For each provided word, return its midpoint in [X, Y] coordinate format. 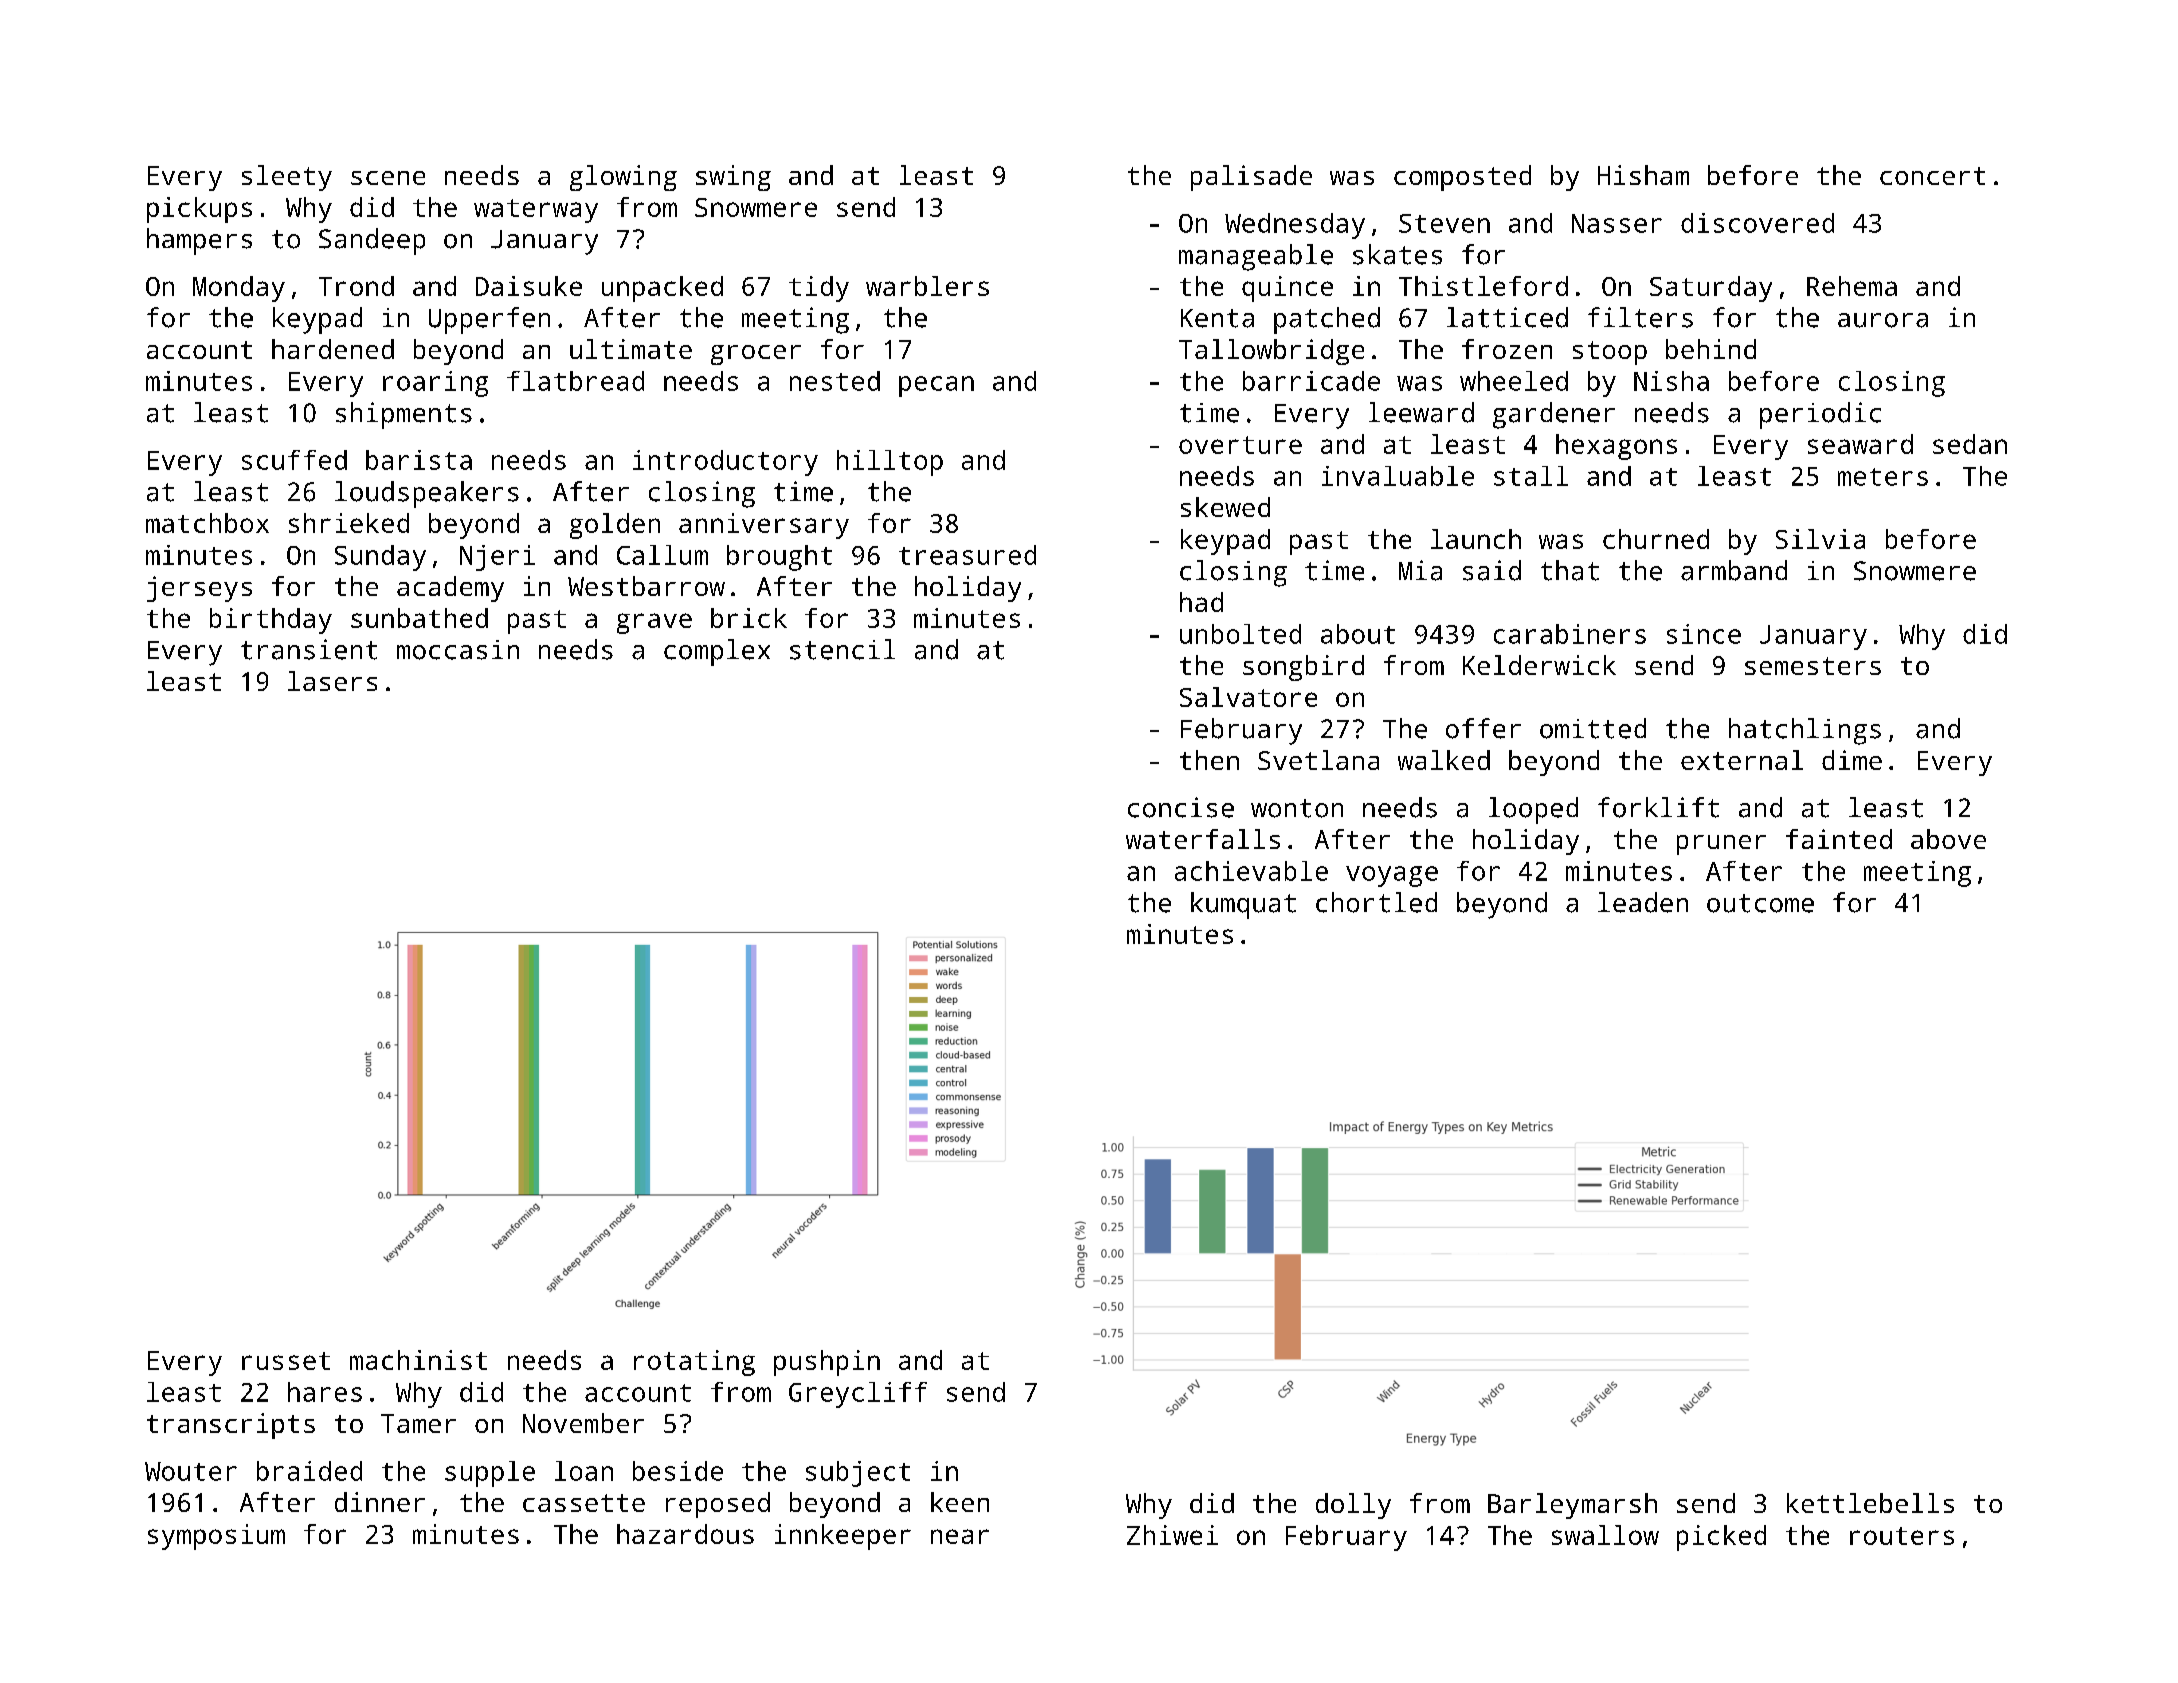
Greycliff [858, 1395]
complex [717, 652]
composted [1462, 178]
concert [1932, 176]
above [1948, 839]
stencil [842, 649]
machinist [418, 1360]
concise [1181, 807]
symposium [216, 1537]
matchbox [207, 523]
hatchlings [1805, 731]
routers [1902, 1536]
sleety [287, 178]
